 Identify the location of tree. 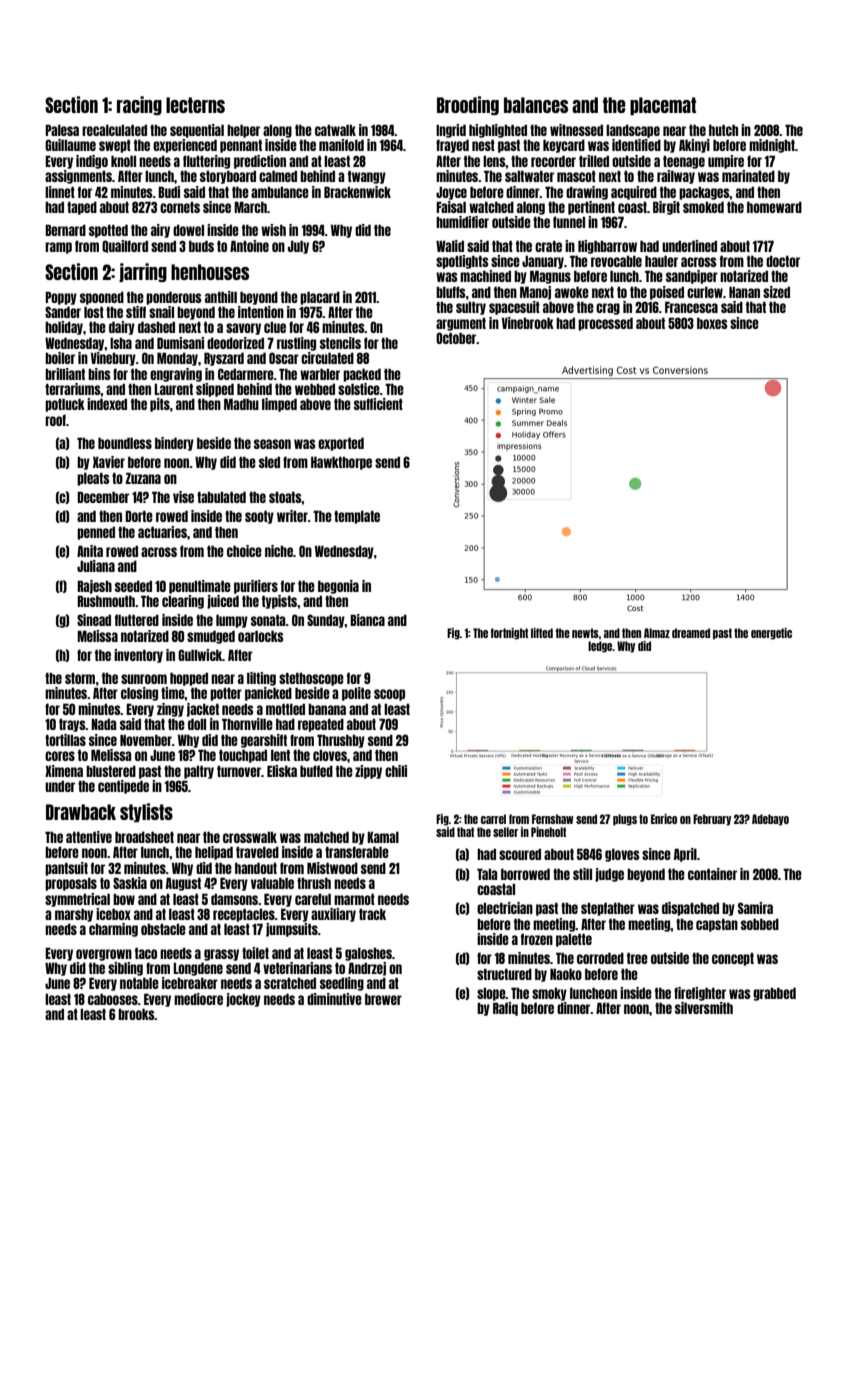
(637, 958).
